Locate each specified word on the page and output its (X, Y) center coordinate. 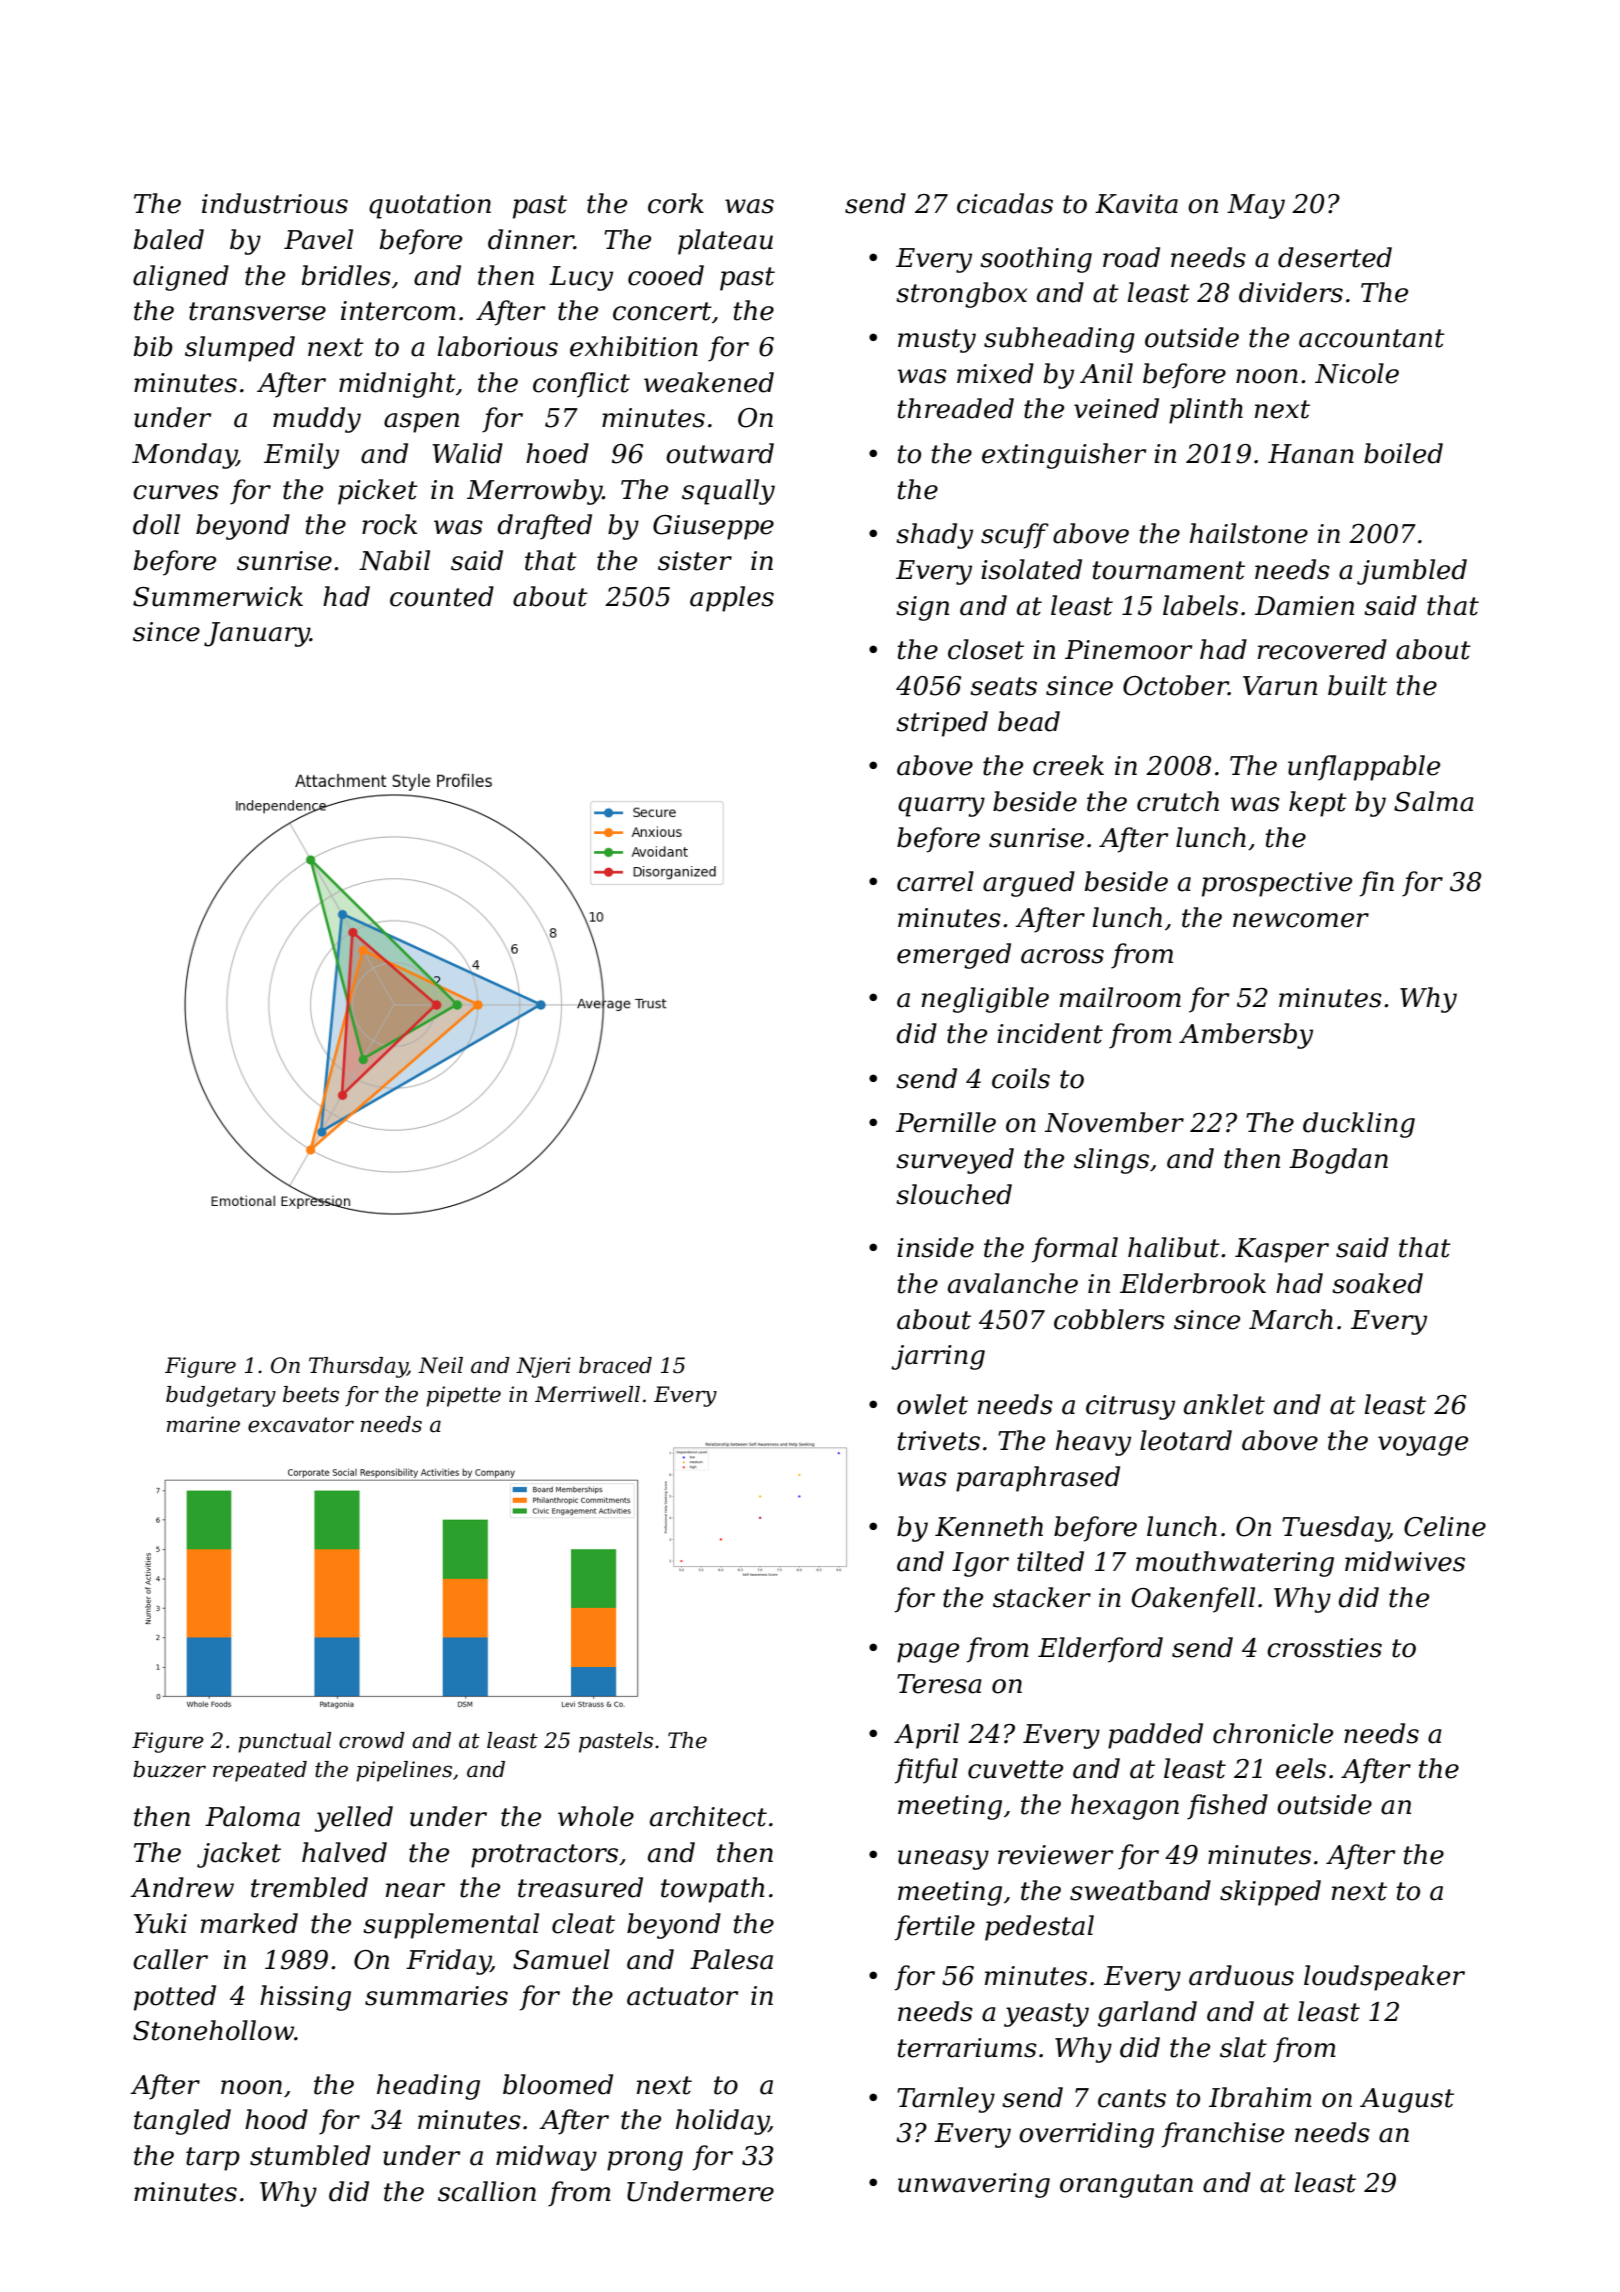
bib (153, 346)
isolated (1031, 569)
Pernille (946, 1122)
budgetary (221, 1396)
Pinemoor (1128, 650)
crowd (372, 1740)
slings (1111, 1161)
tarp (213, 2159)
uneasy (943, 1860)
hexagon (1125, 1807)
